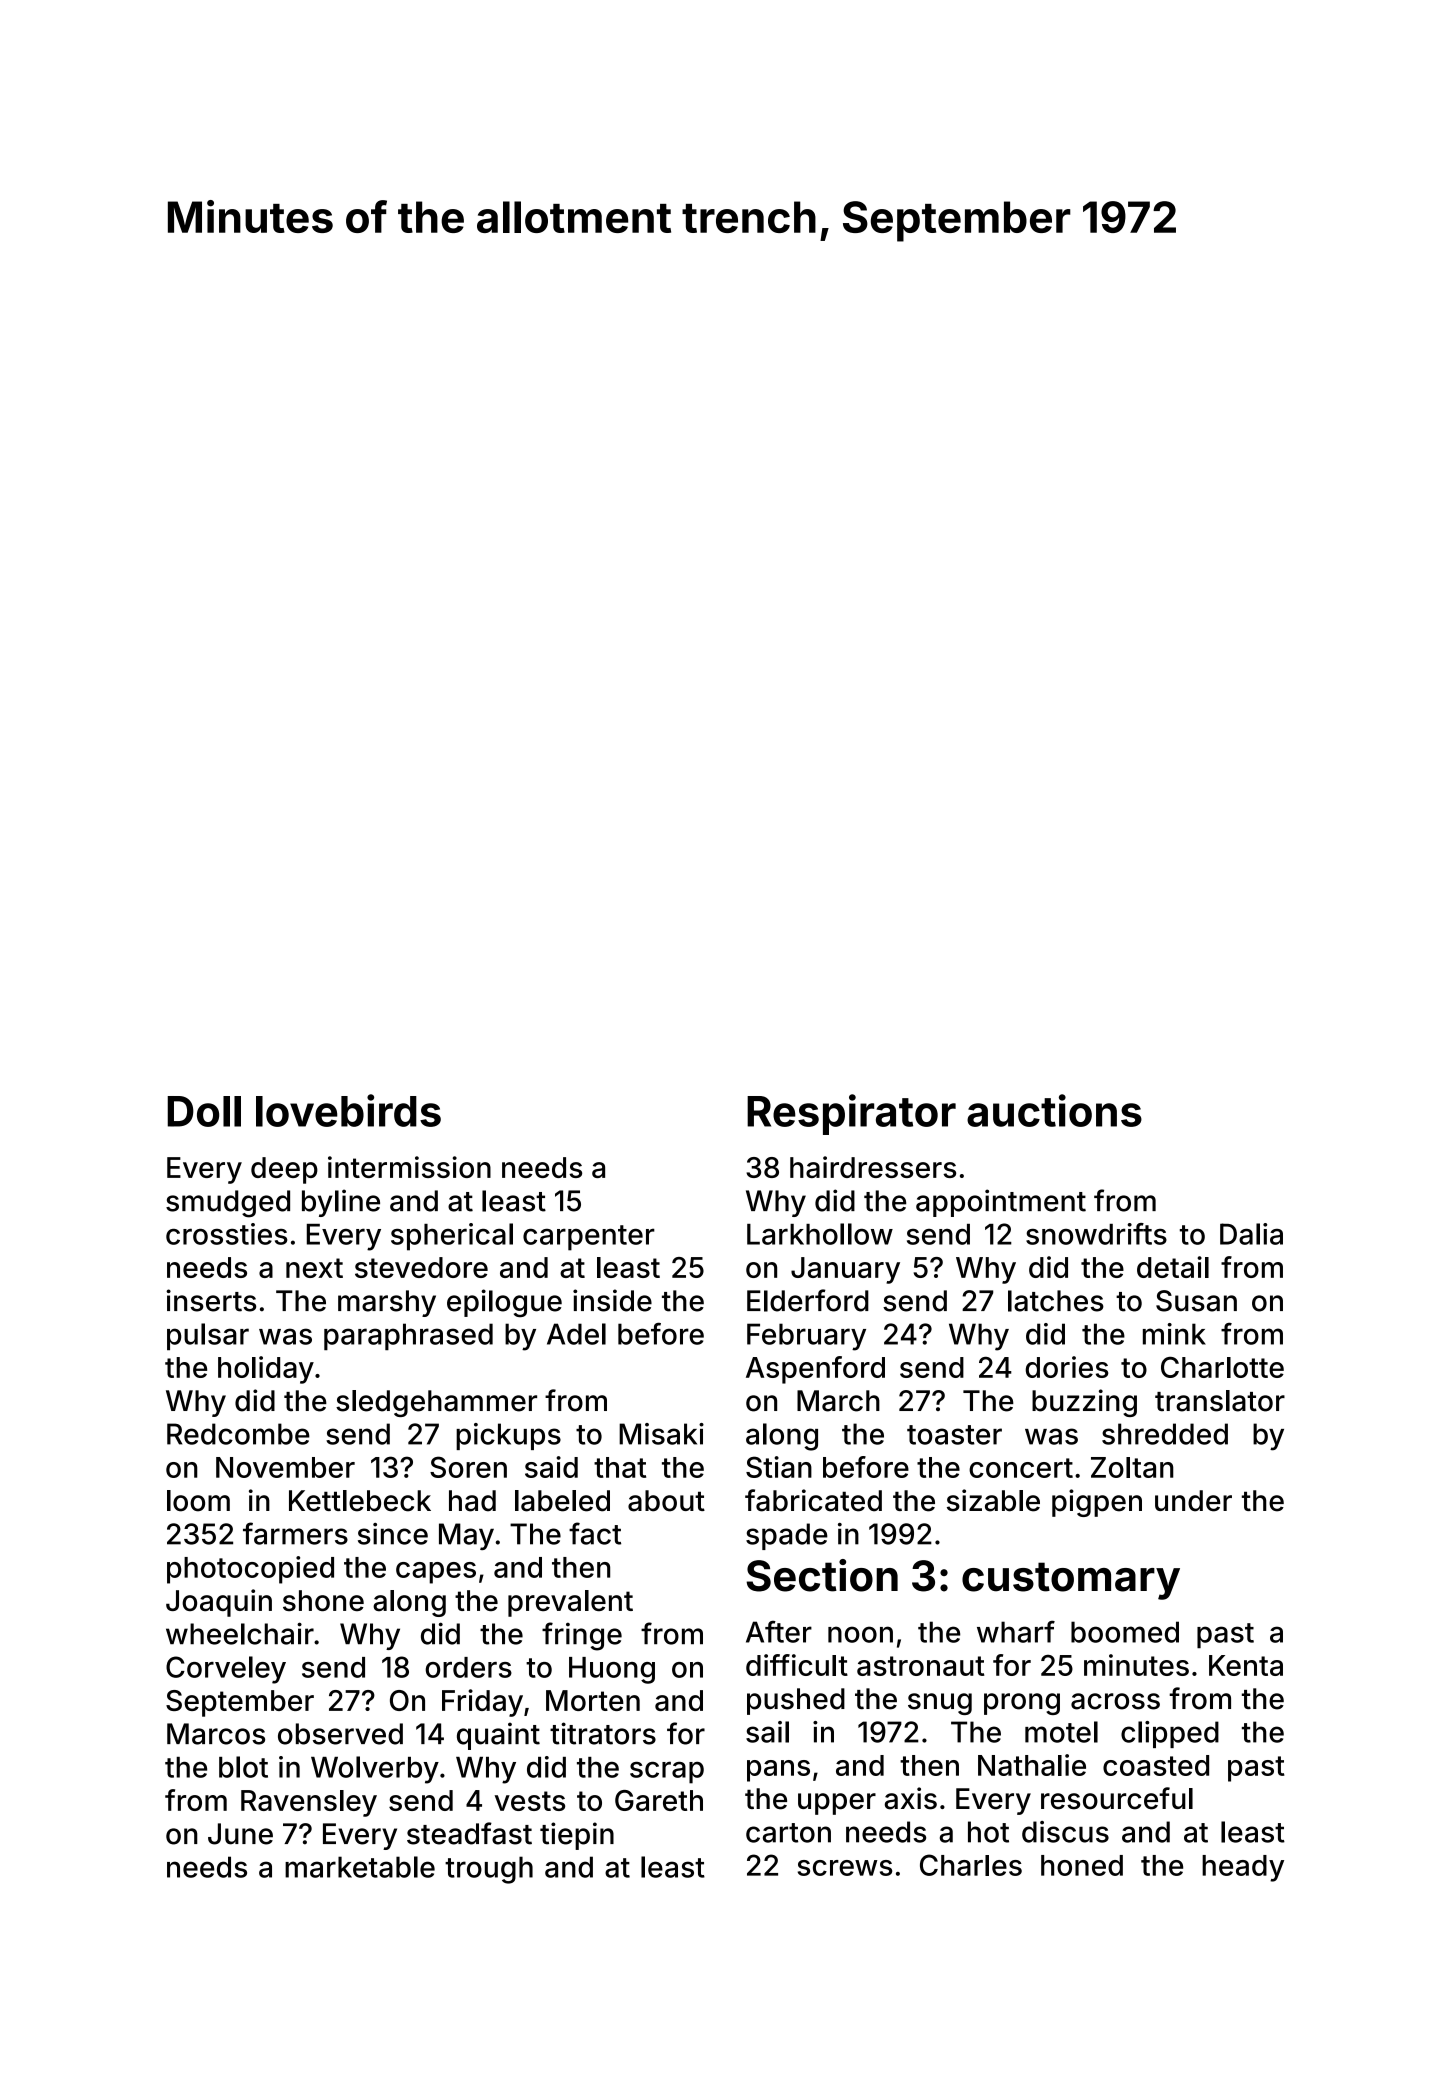  What do you see at coordinates (820, 1234) in the screenshot?
I see `Larkhollow` at bounding box center [820, 1234].
